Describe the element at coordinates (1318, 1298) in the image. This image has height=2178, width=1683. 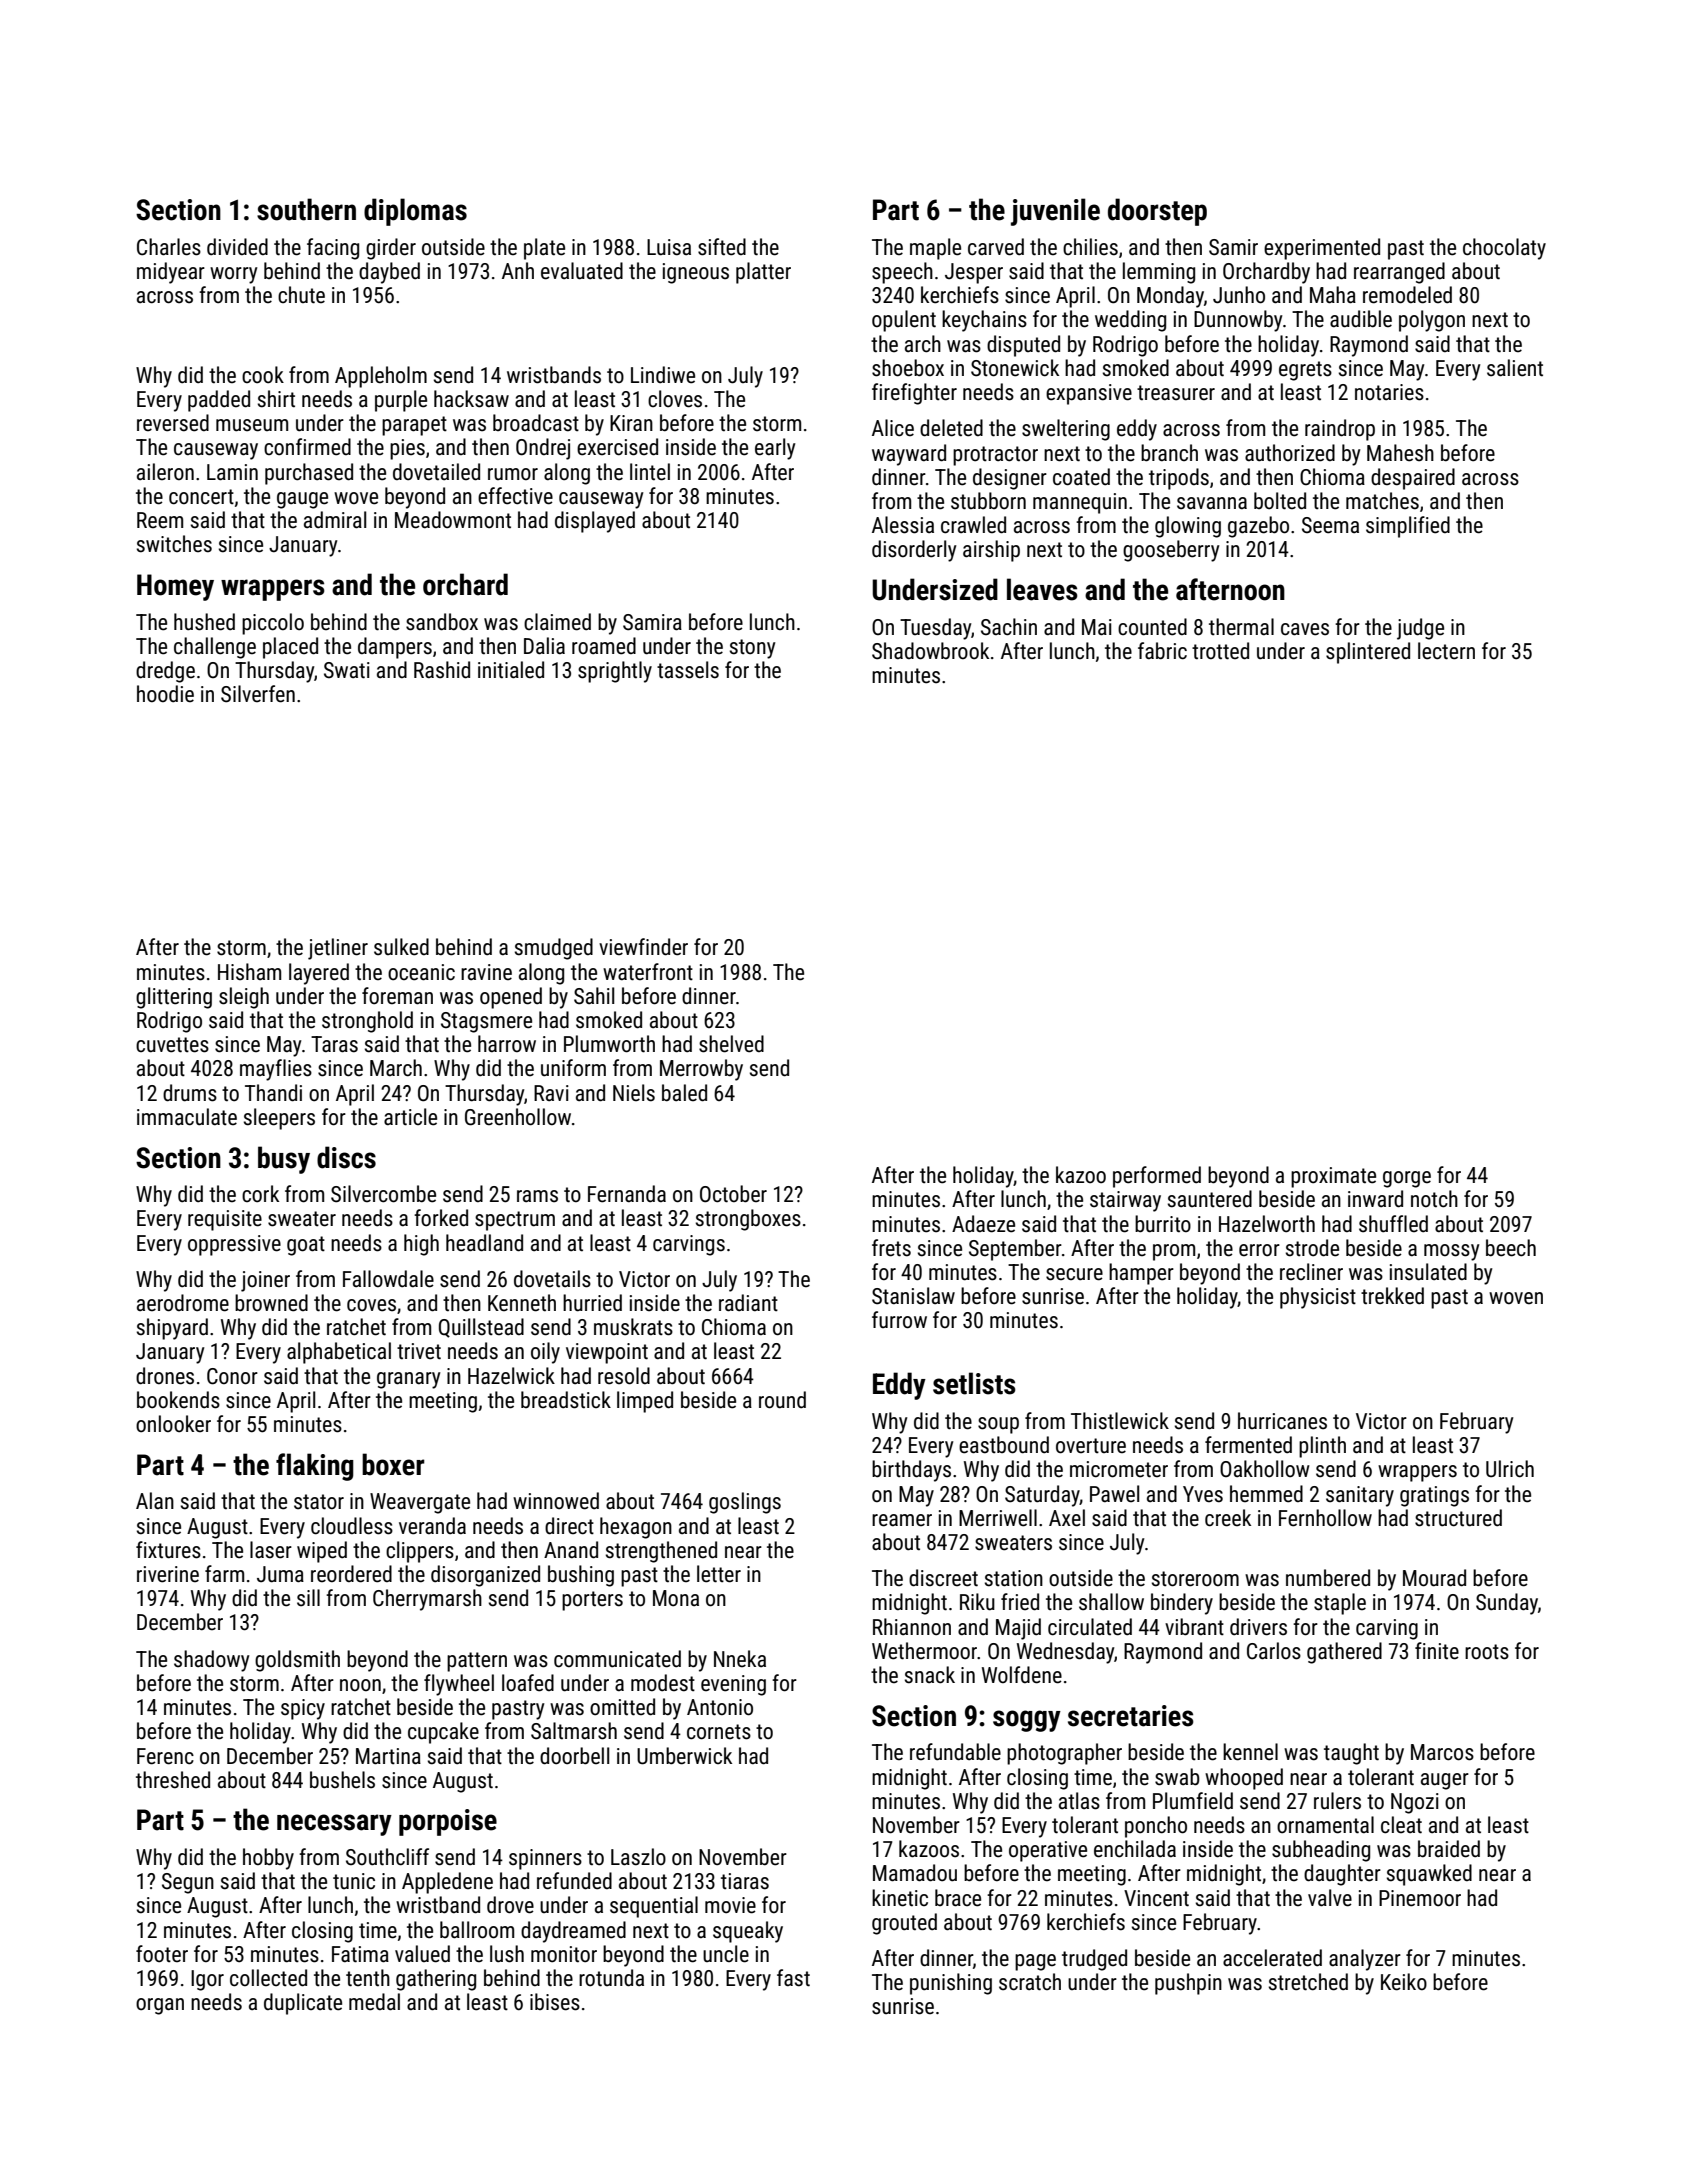
I see `physicist` at that location.
